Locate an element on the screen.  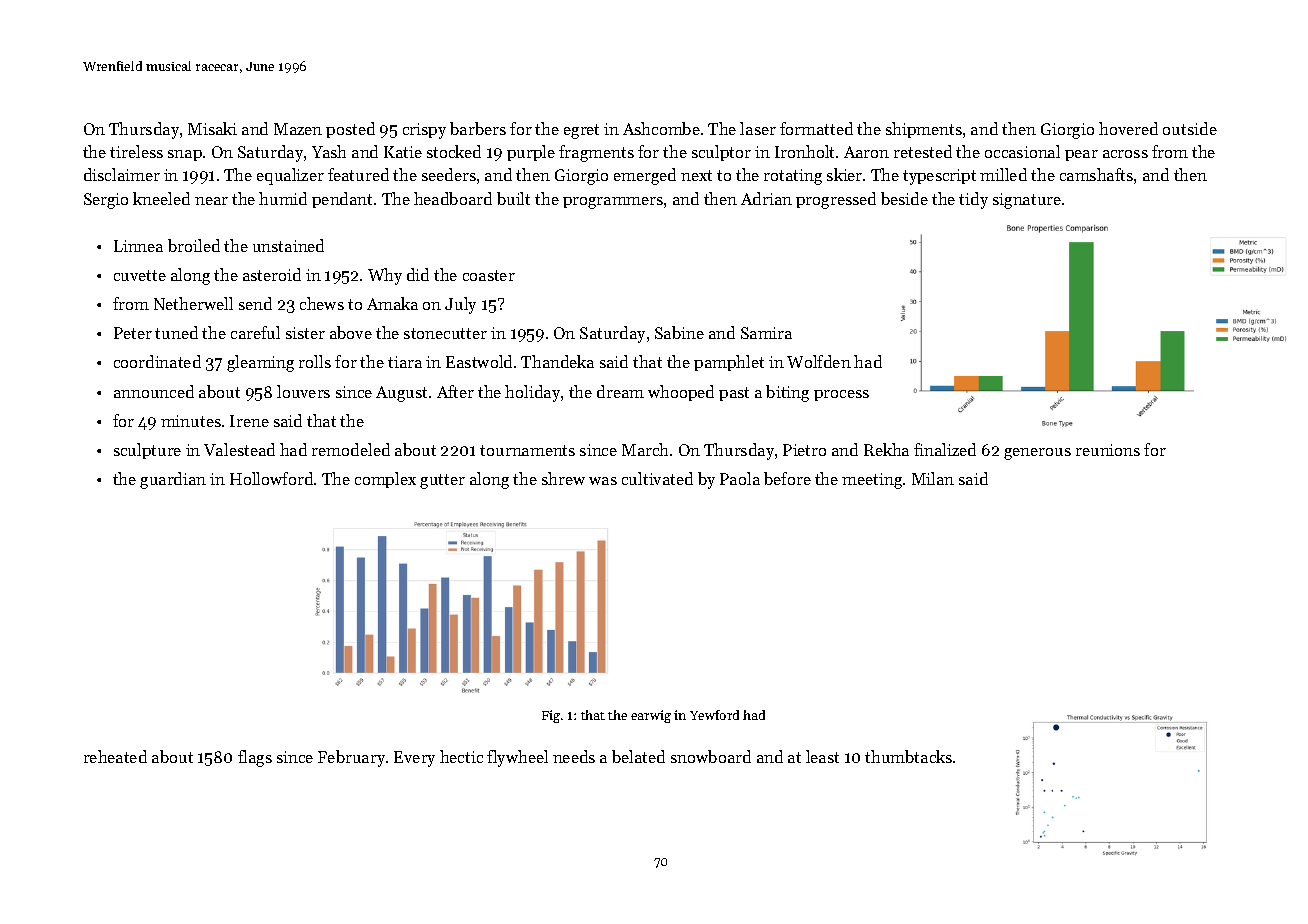
hovered is located at coordinates (1128, 128).
